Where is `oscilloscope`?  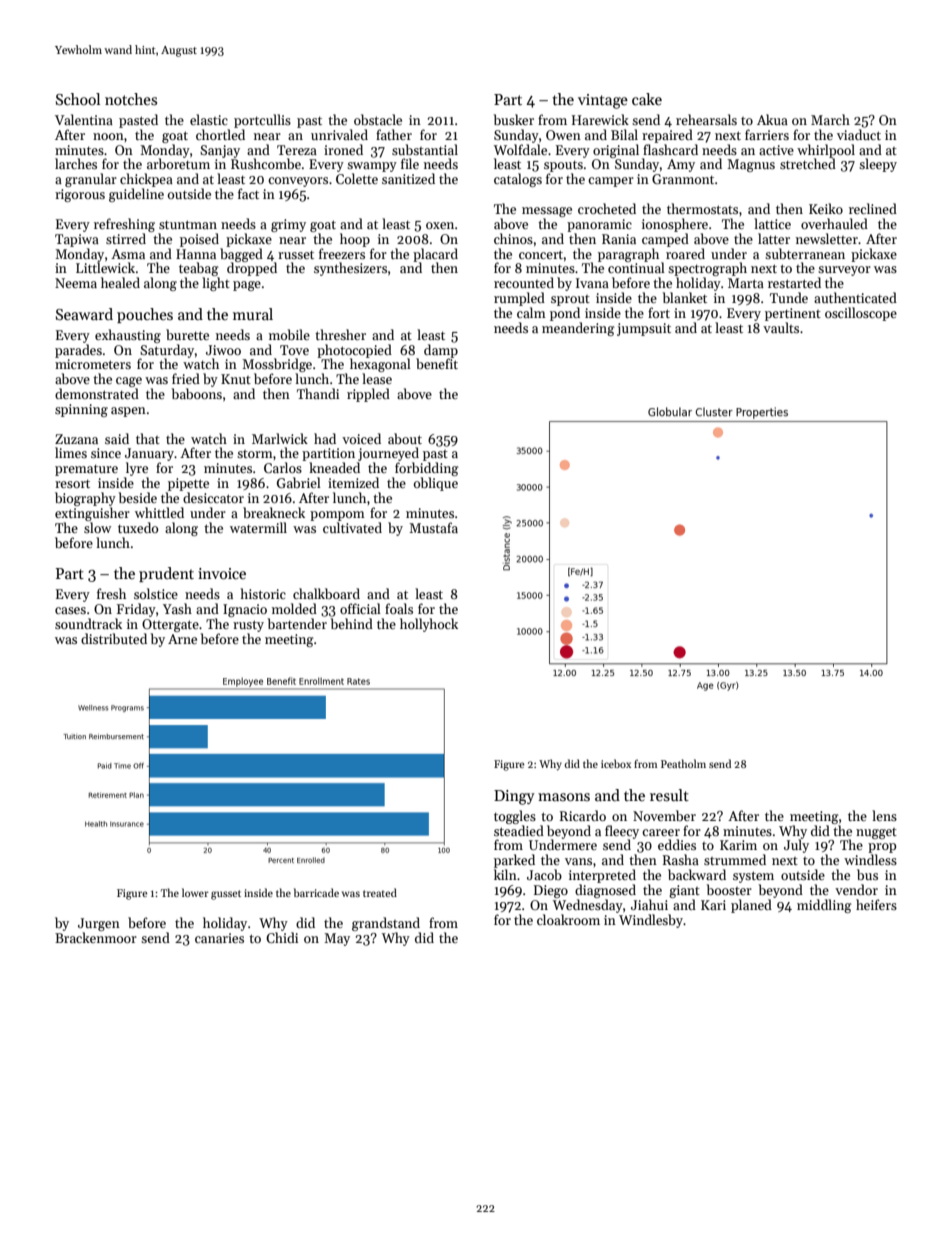 oscilloscope is located at coordinates (861, 314).
